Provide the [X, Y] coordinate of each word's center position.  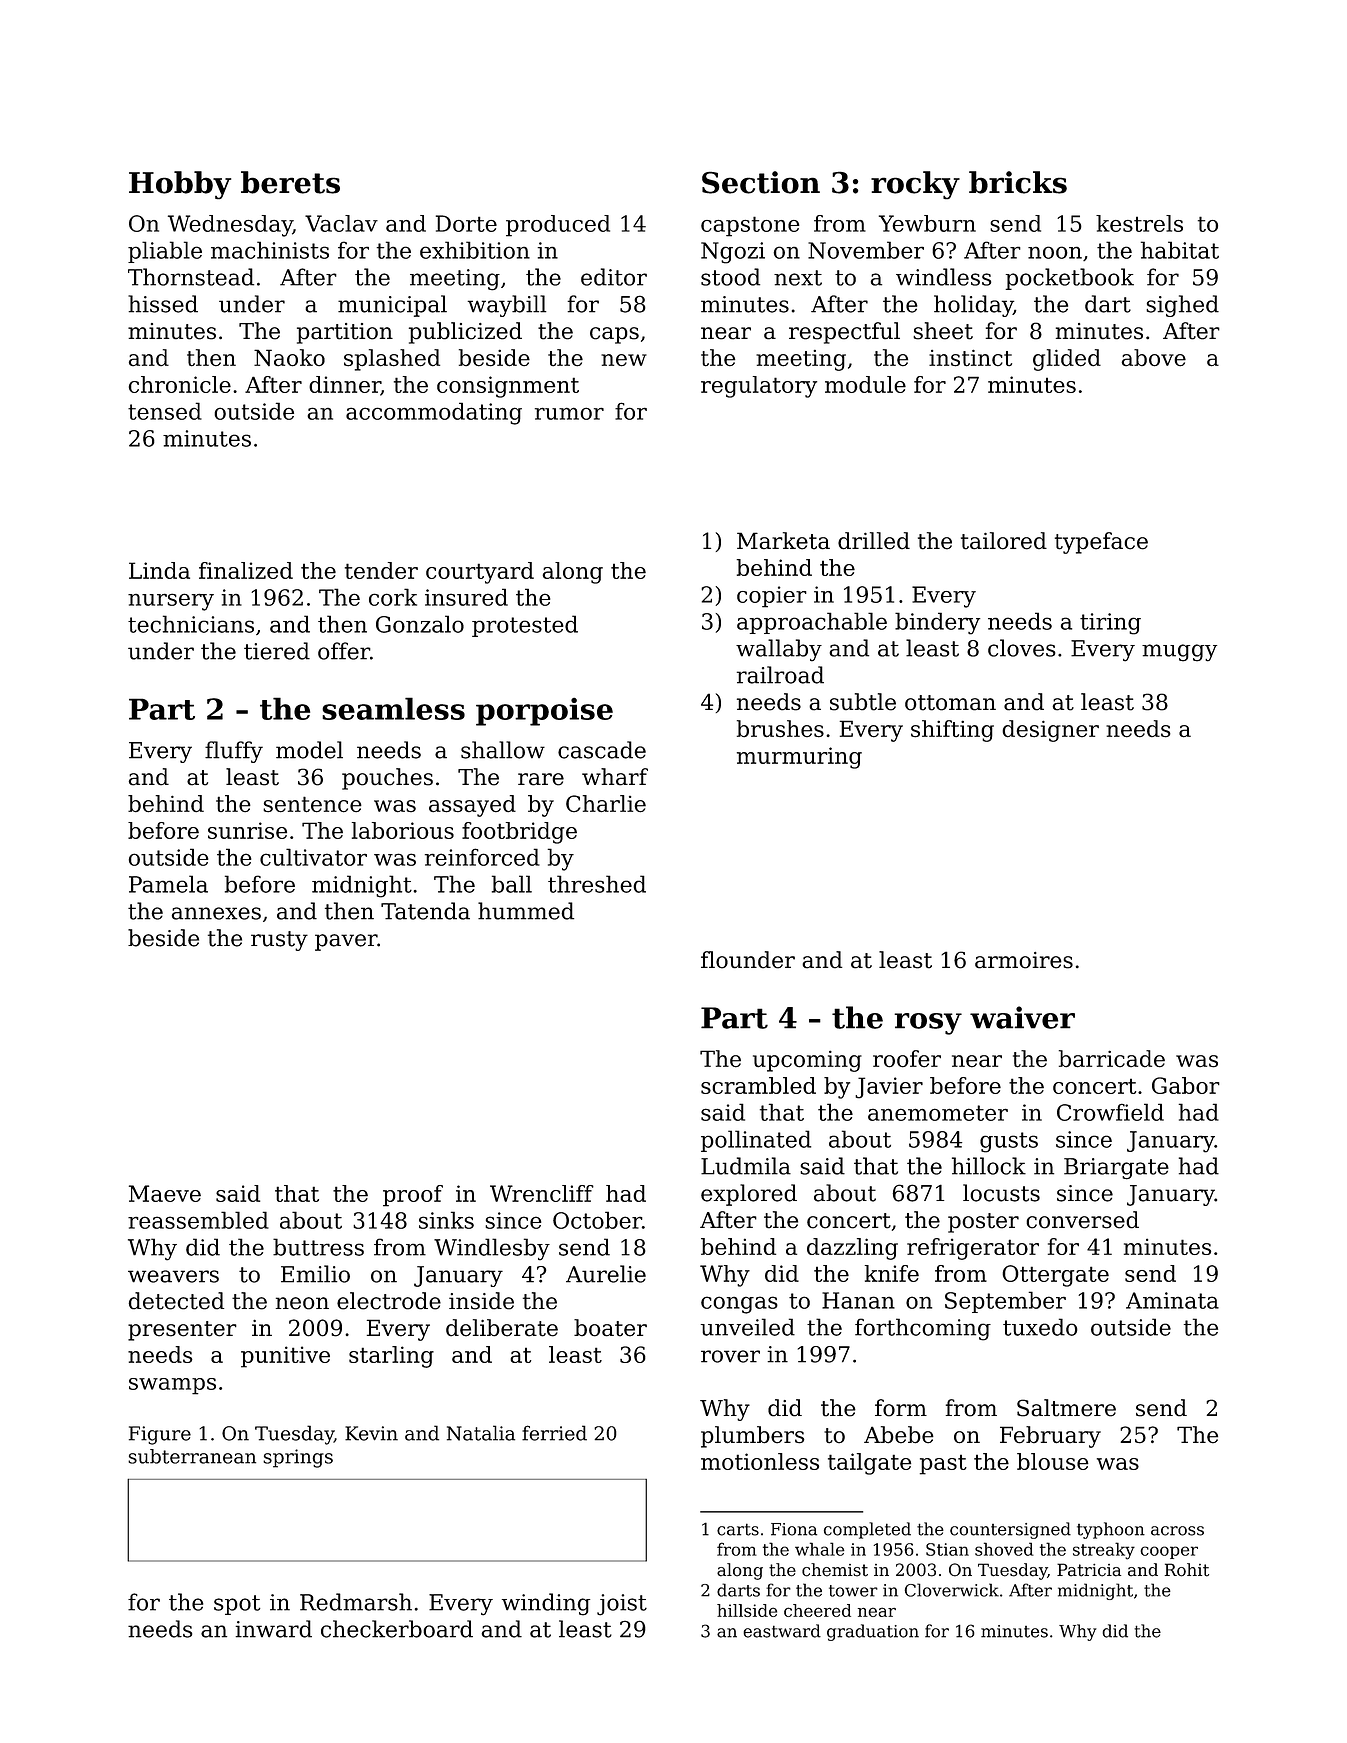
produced [558, 226]
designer [1050, 731]
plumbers [753, 1437]
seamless [393, 708]
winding [546, 1604]
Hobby [180, 185]
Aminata [1172, 1300]
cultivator [313, 857]
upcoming [807, 1061]
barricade [1112, 1059]
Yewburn [927, 223]
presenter [182, 1331]
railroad [780, 675]
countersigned [1010, 1530]
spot [237, 1605]
